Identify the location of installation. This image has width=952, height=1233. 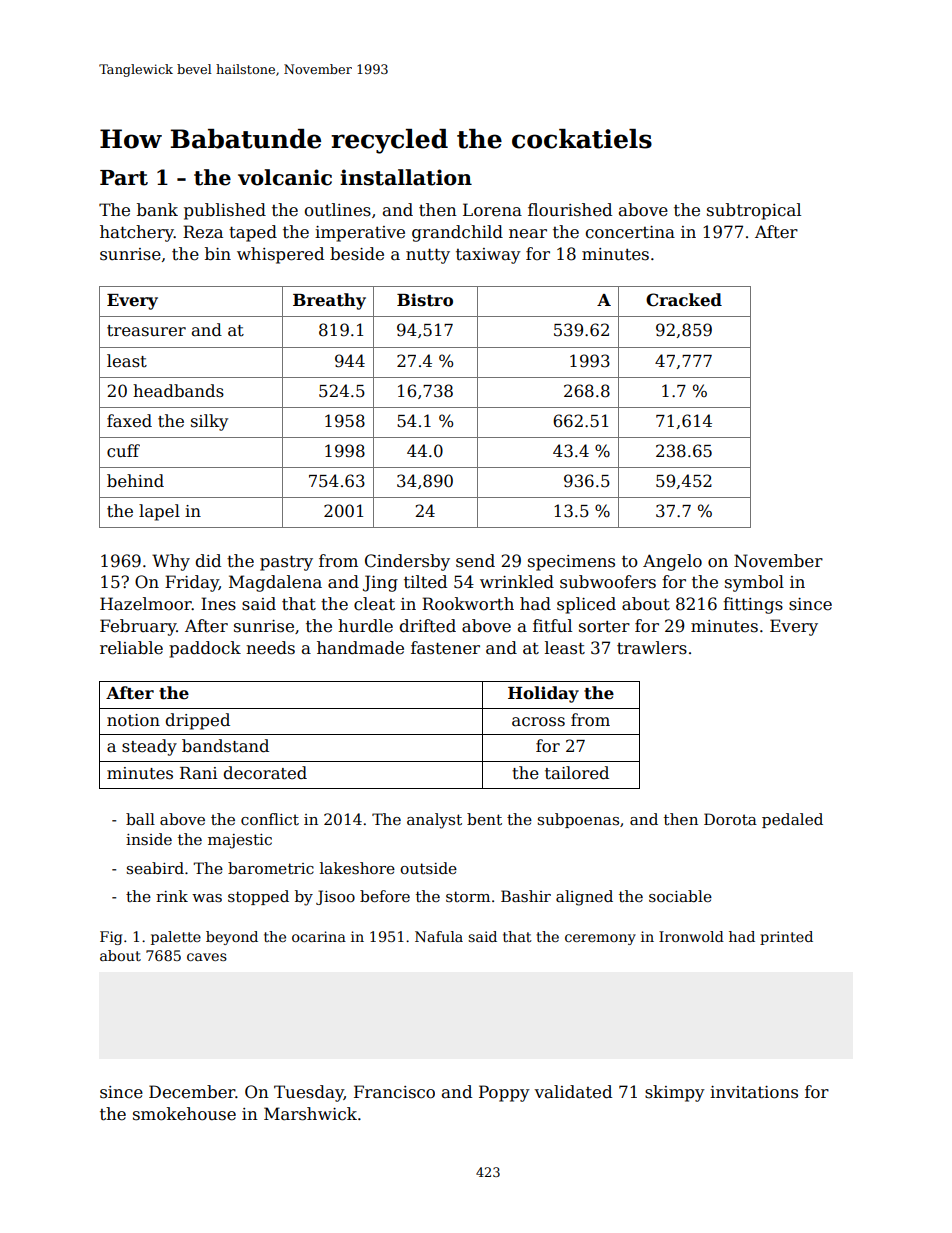
(406, 177).
